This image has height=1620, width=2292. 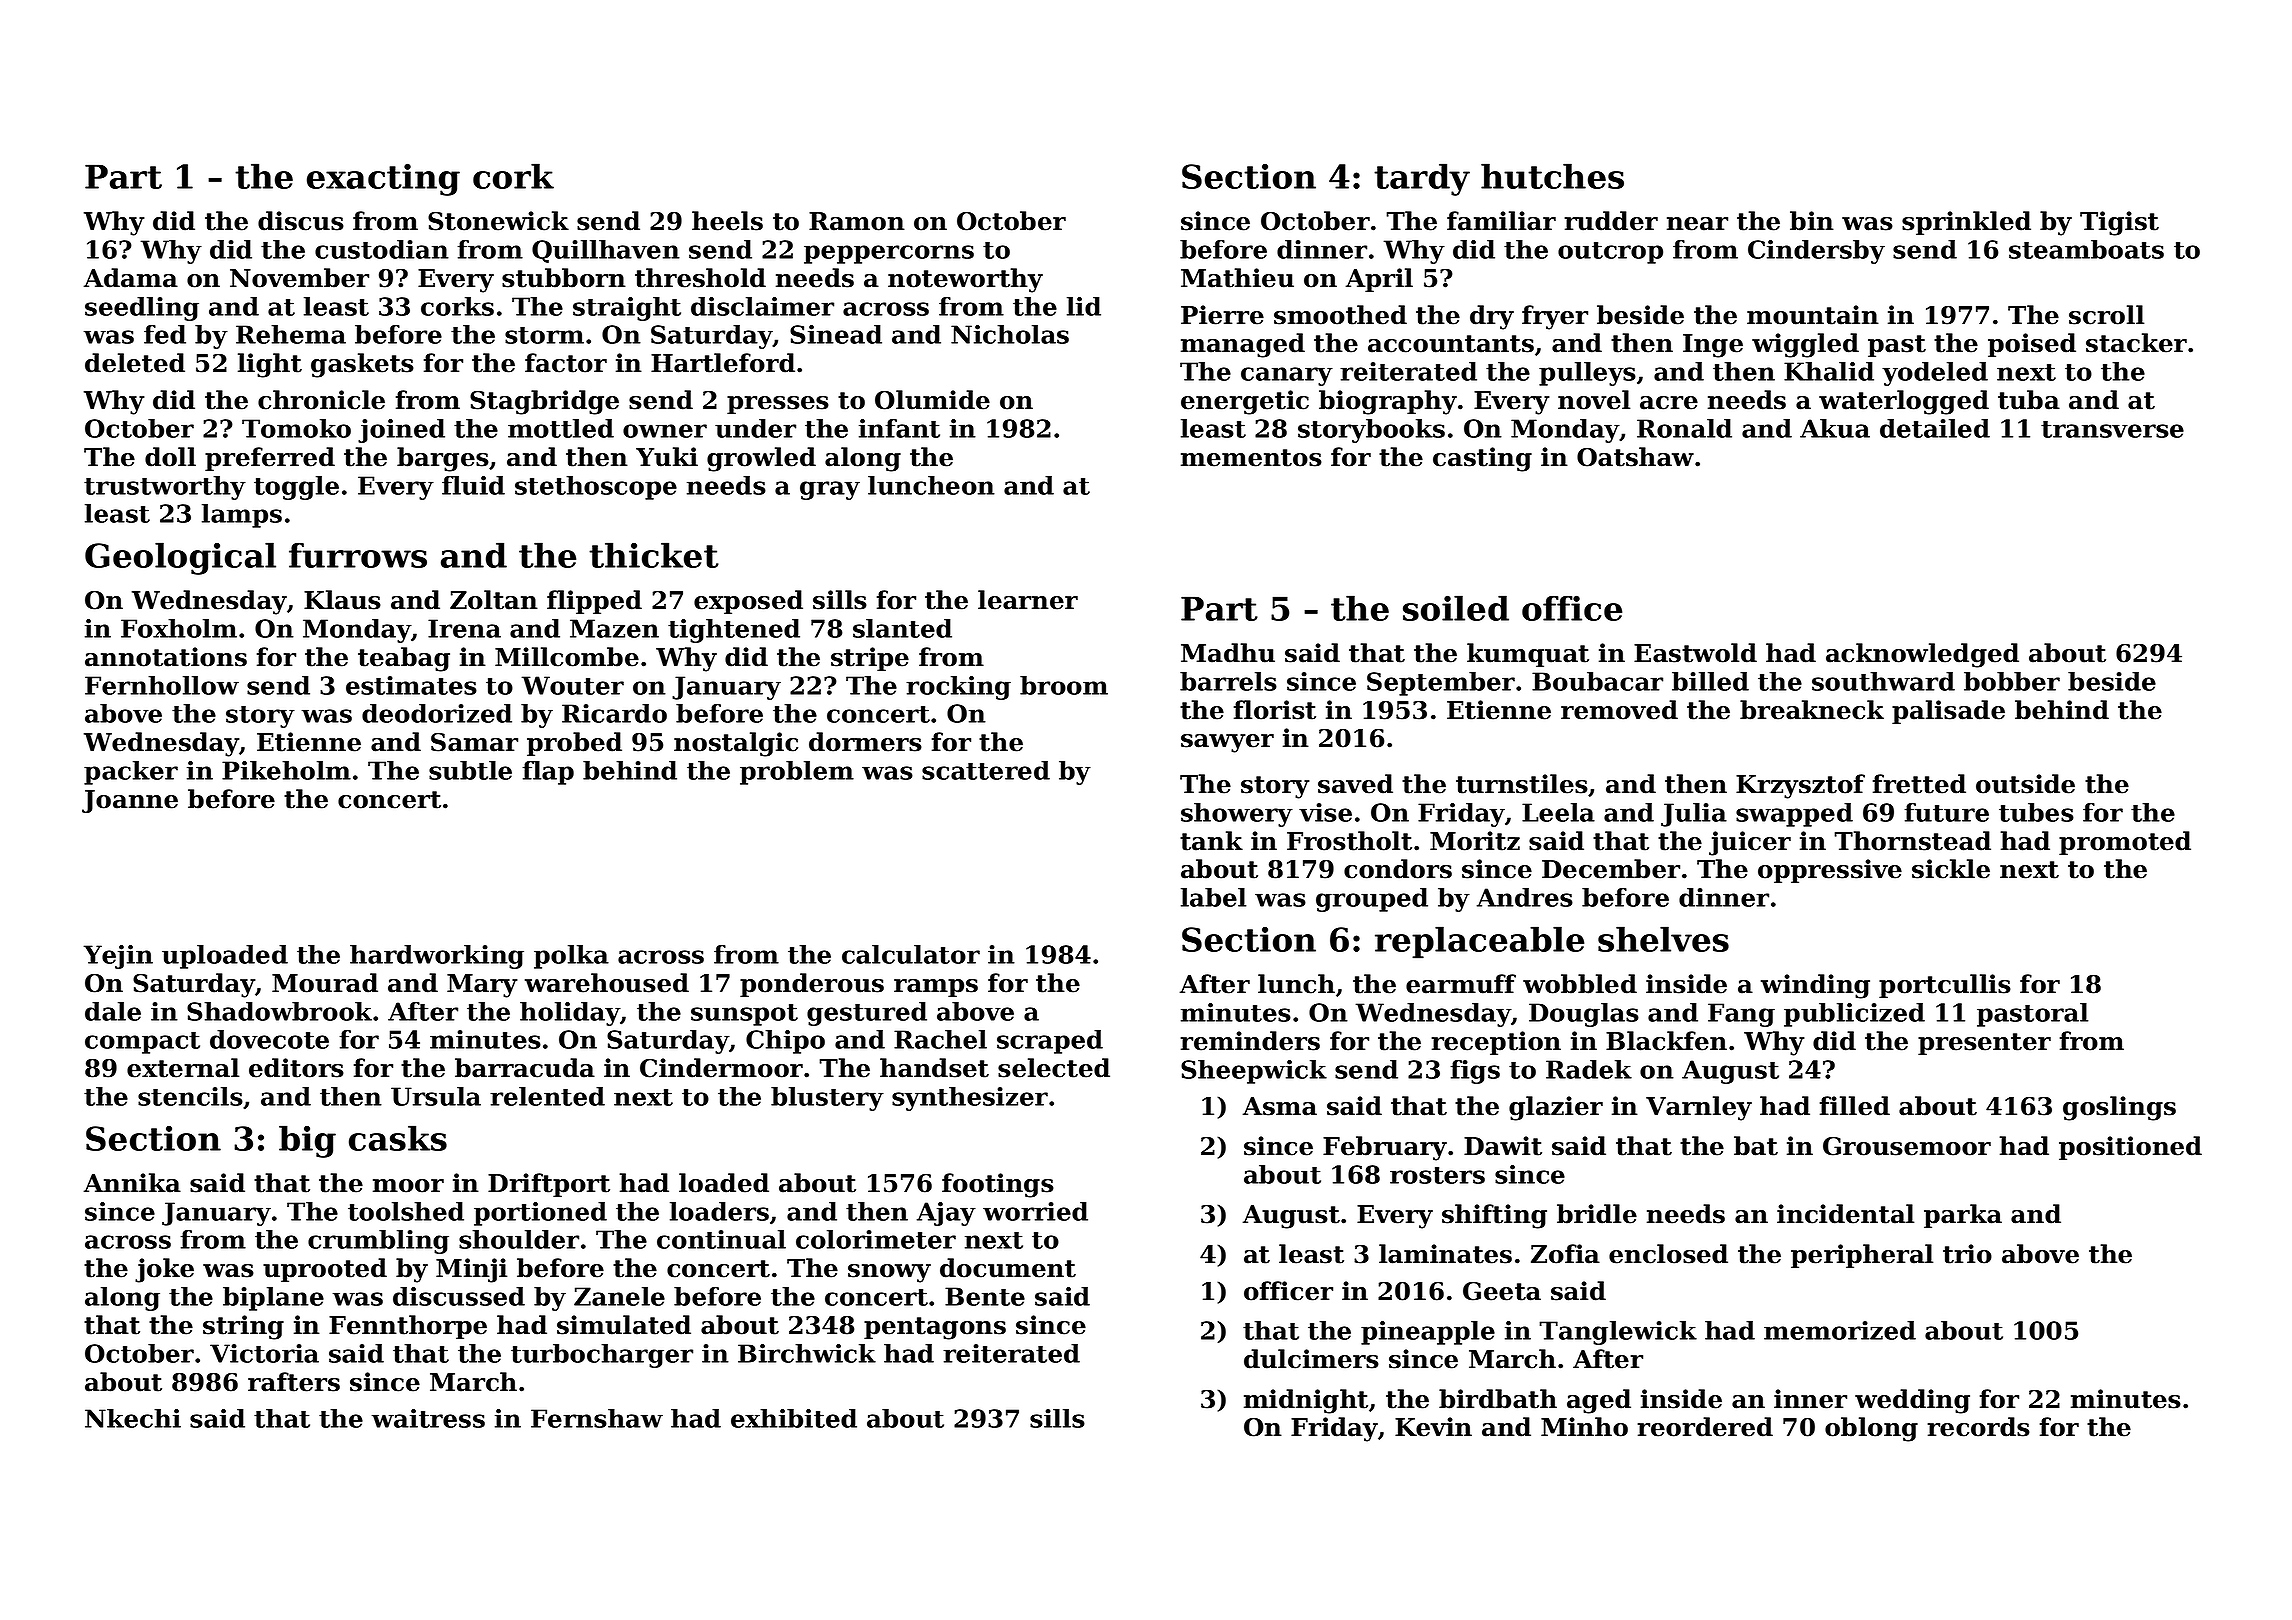 I want to click on February, so click(x=1385, y=1148).
